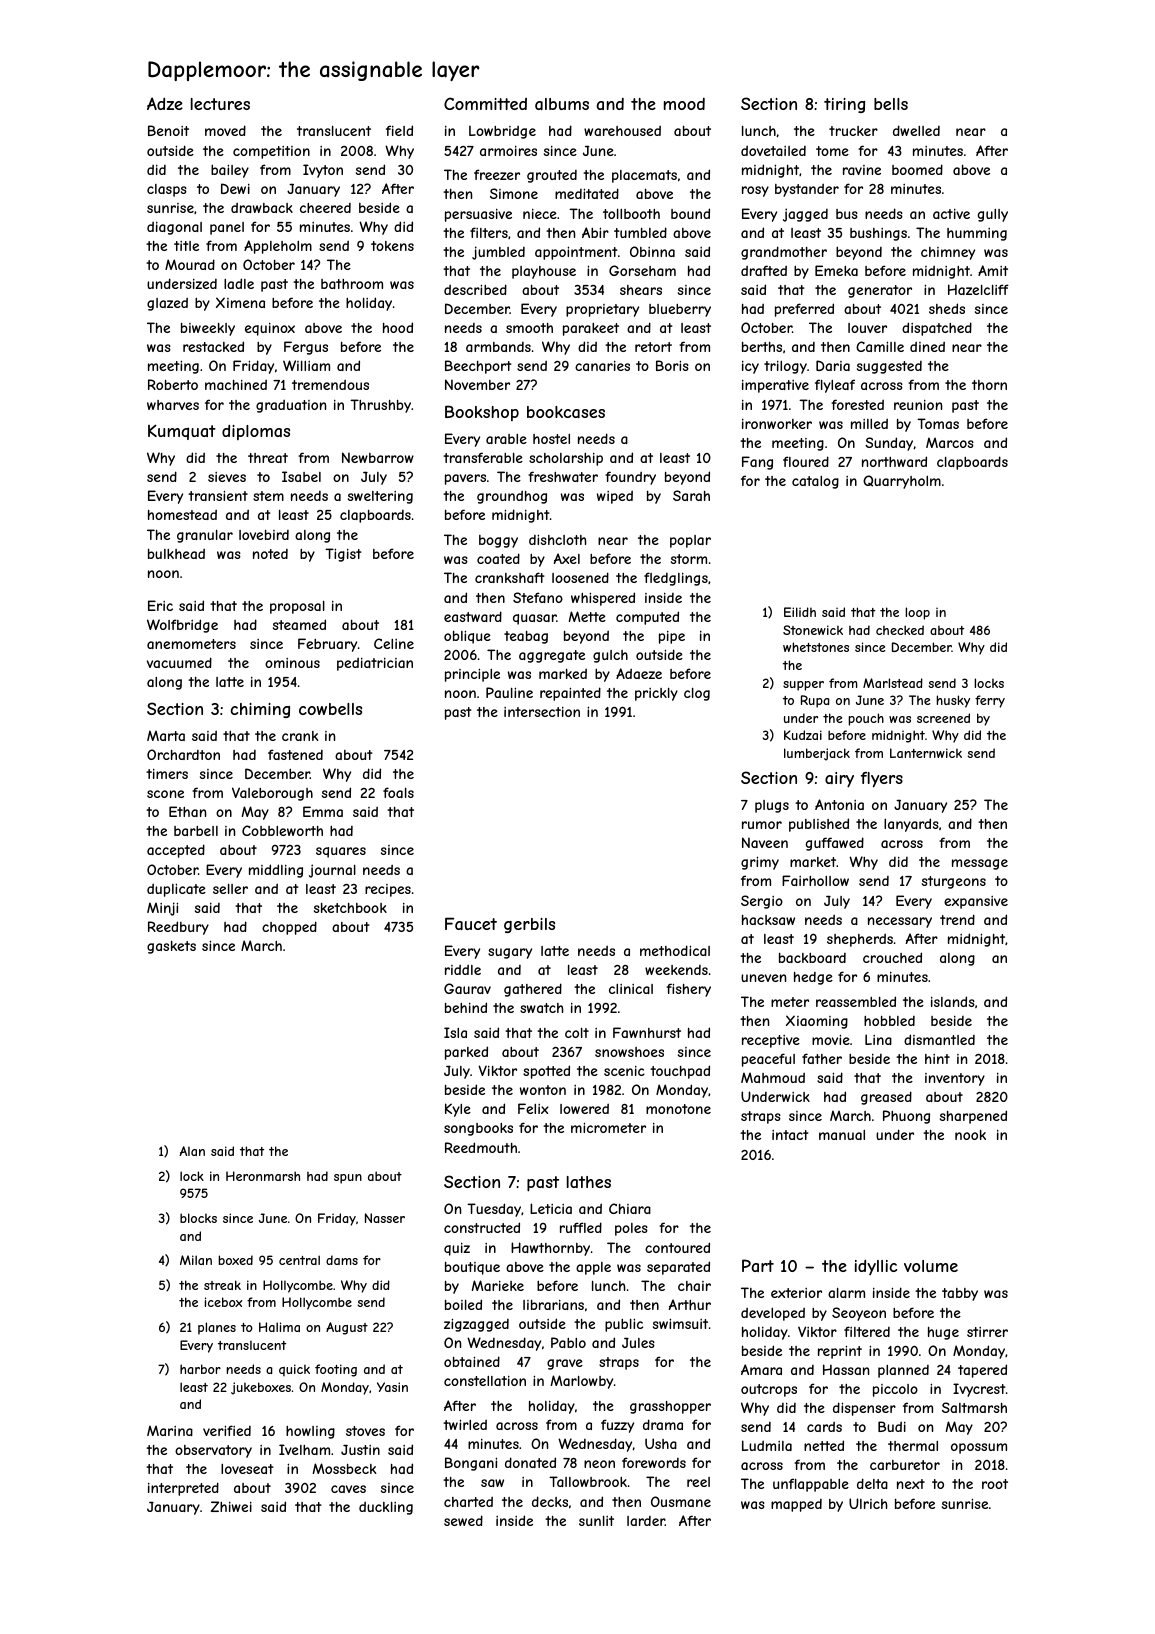  What do you see at coordinates (562, 104) in the image?
I see `albums` at bounding box center [562, 104].
